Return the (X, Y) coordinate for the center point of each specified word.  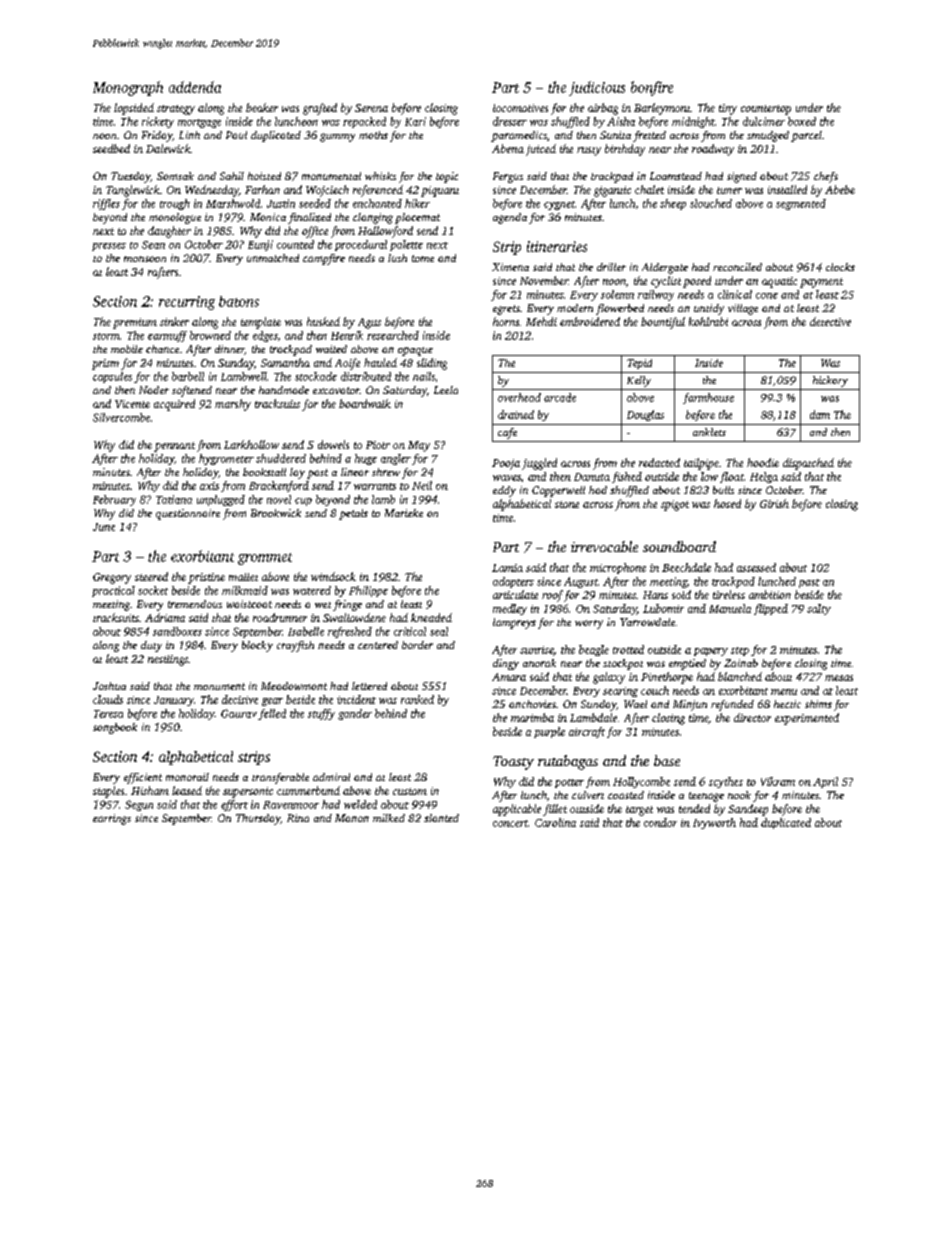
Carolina (555, 822)
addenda (195, 87)
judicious (597, 88)
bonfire (652, 88)
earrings (112, 819)
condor (660, 822)
